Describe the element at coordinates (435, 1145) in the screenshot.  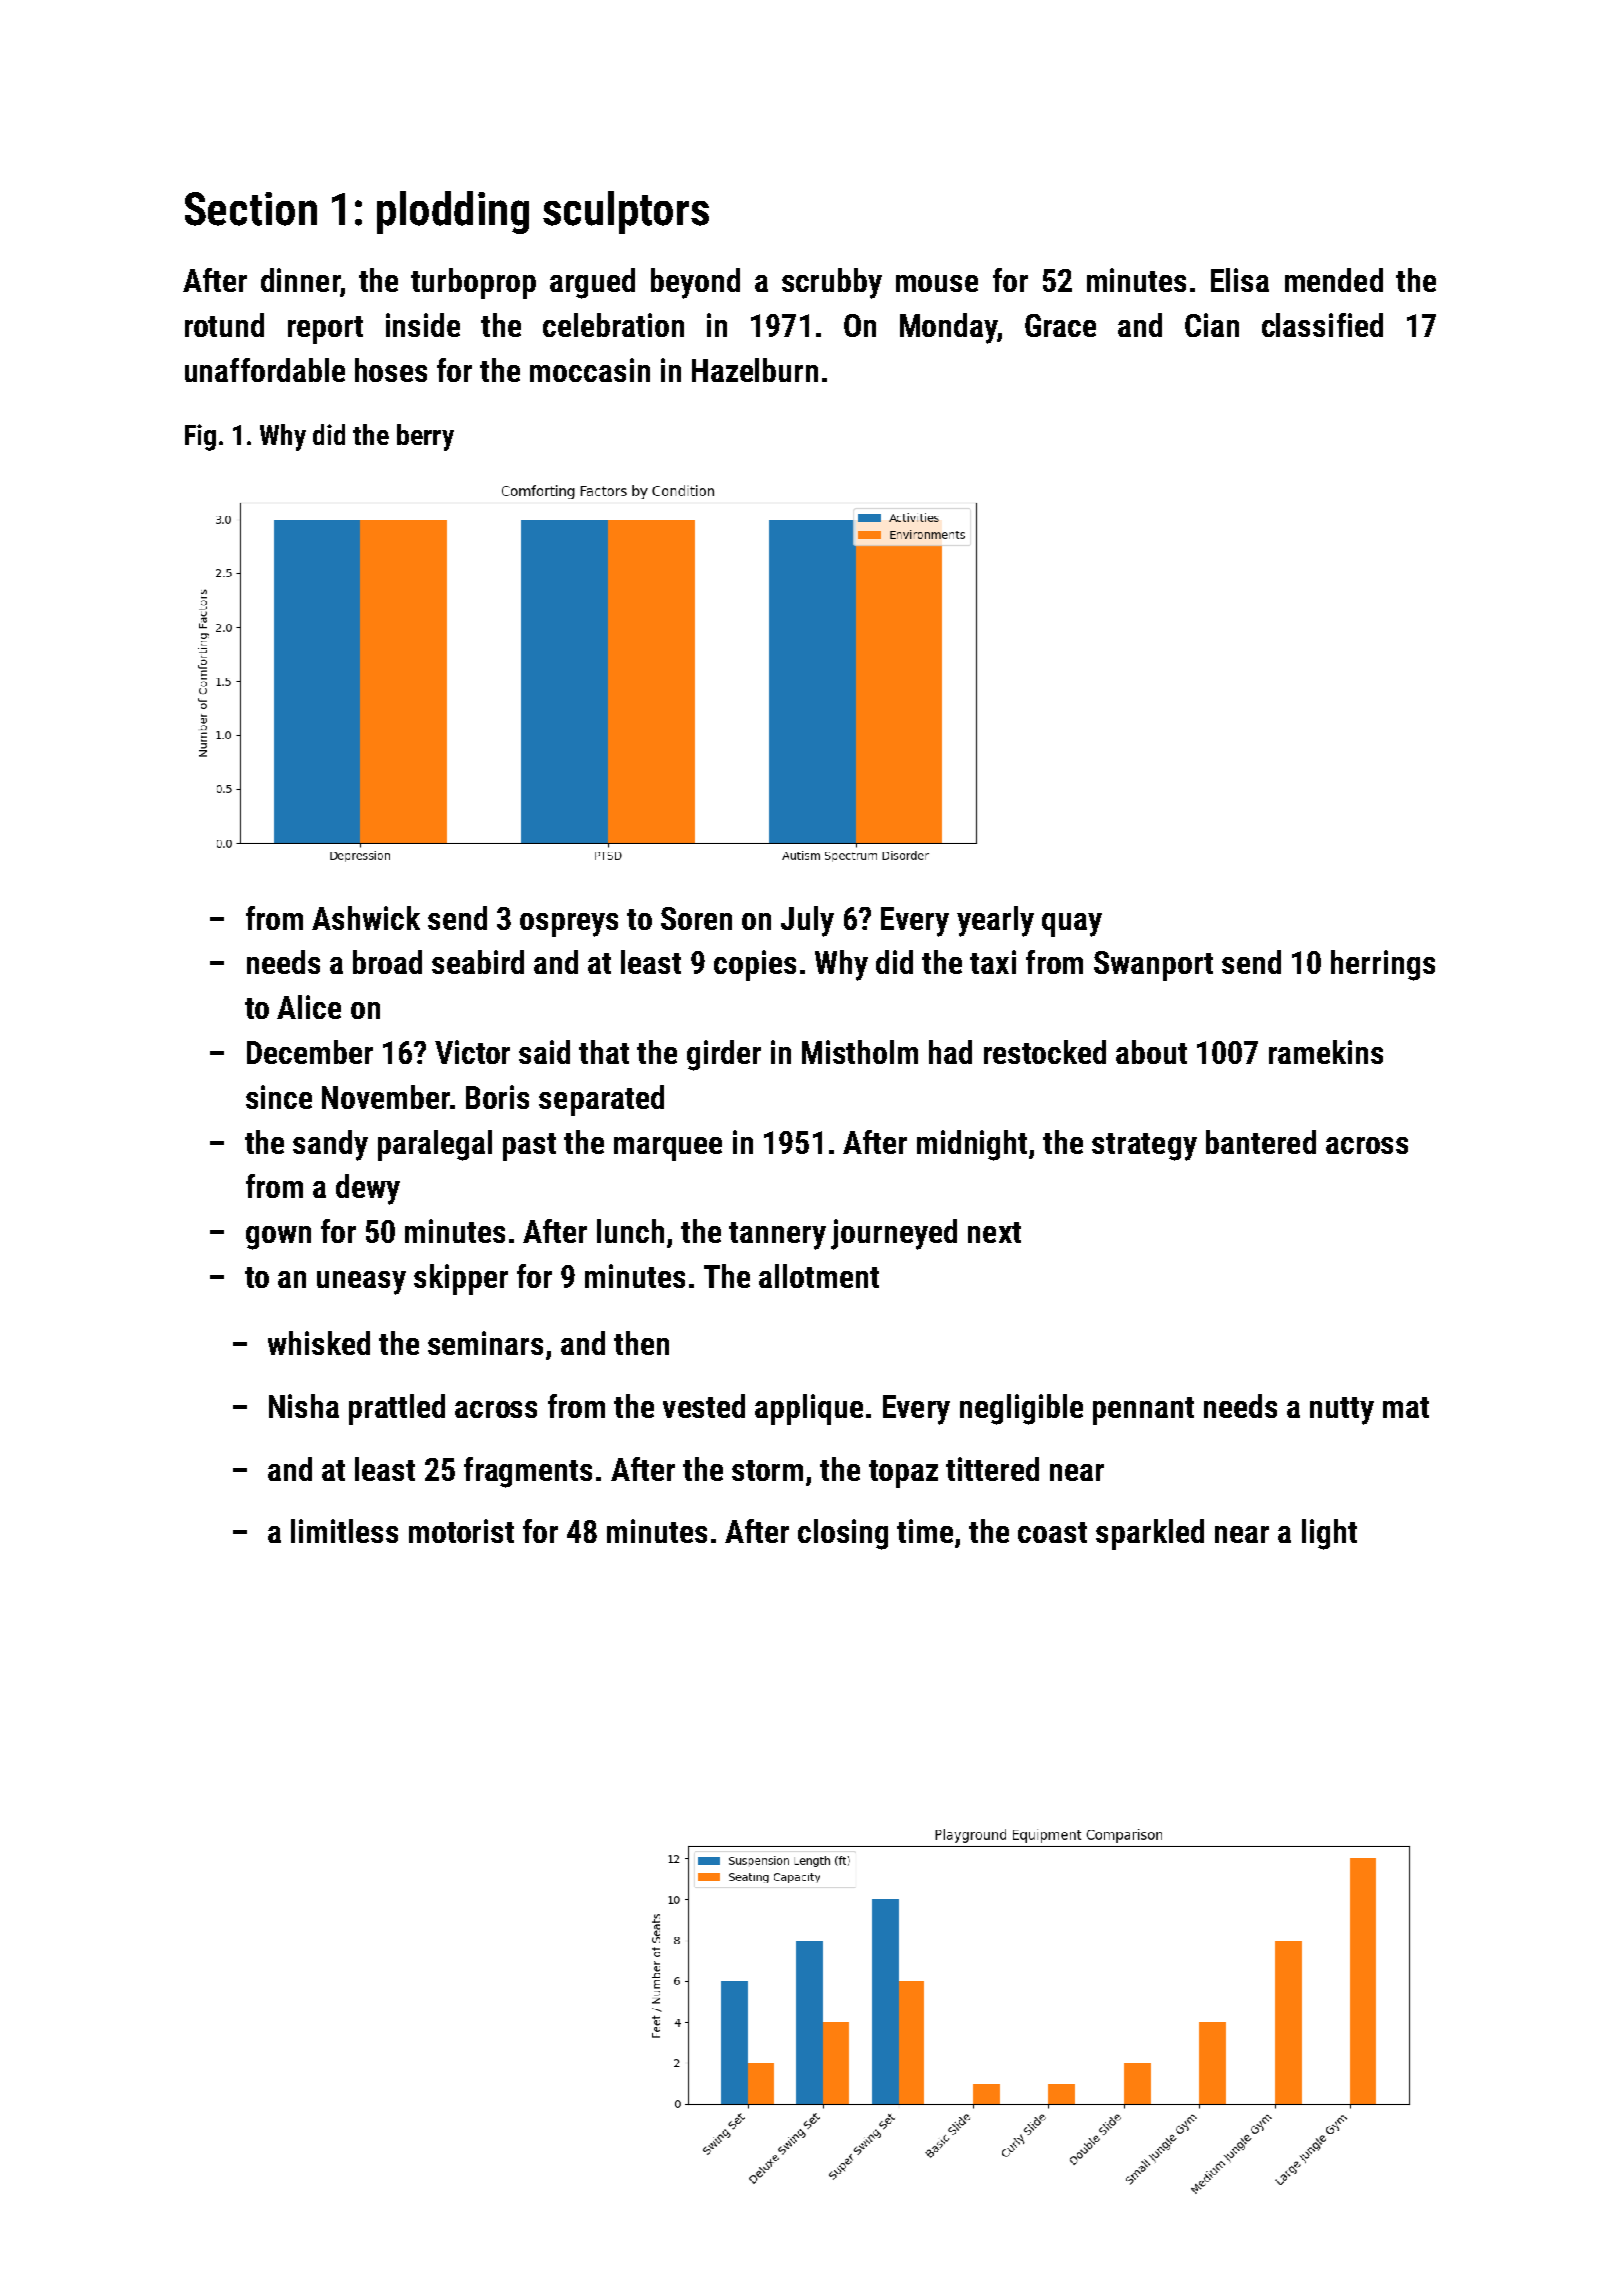
I see `paralegal` at that location.
